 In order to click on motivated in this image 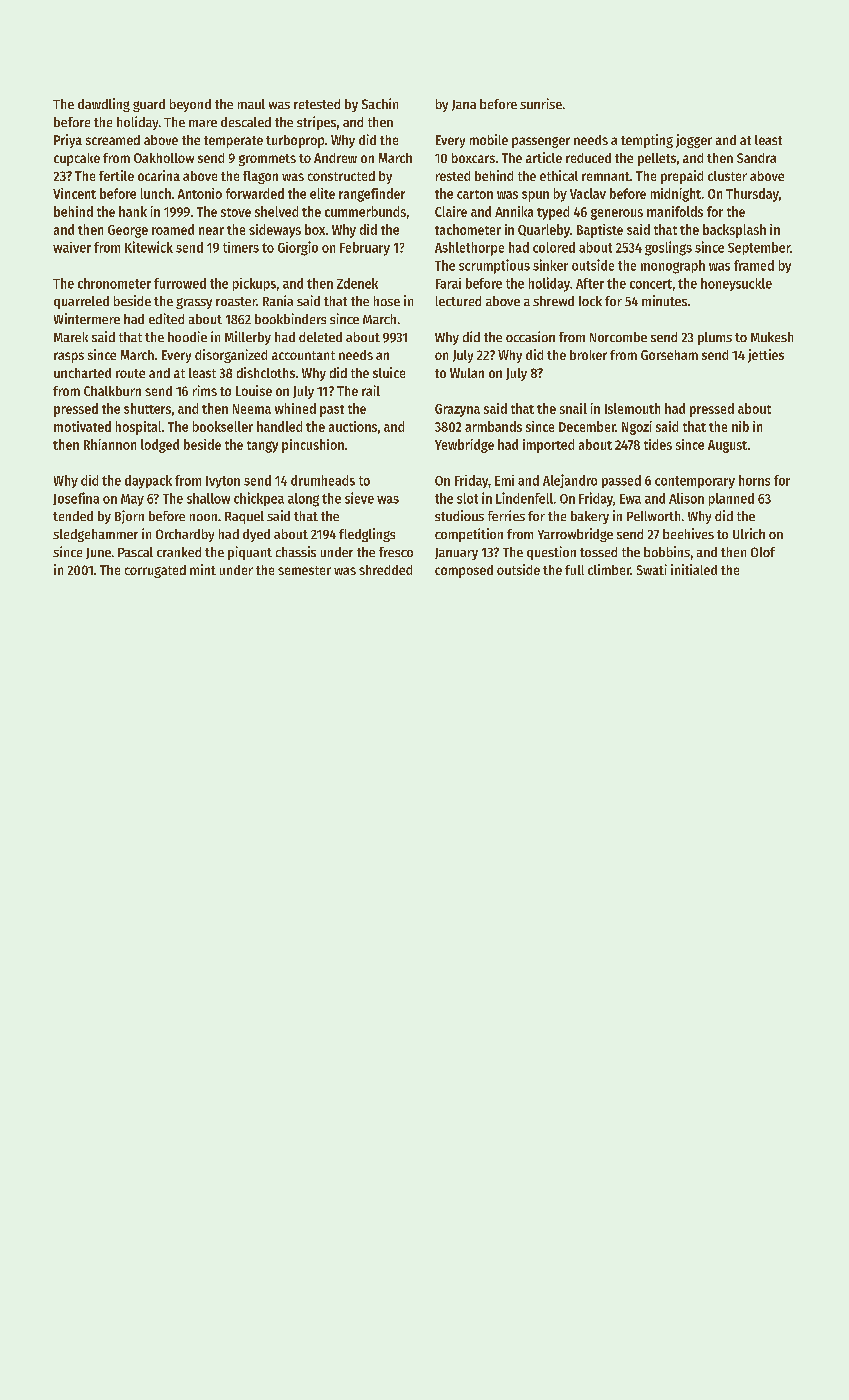, I will do `click(82, 426)`.
